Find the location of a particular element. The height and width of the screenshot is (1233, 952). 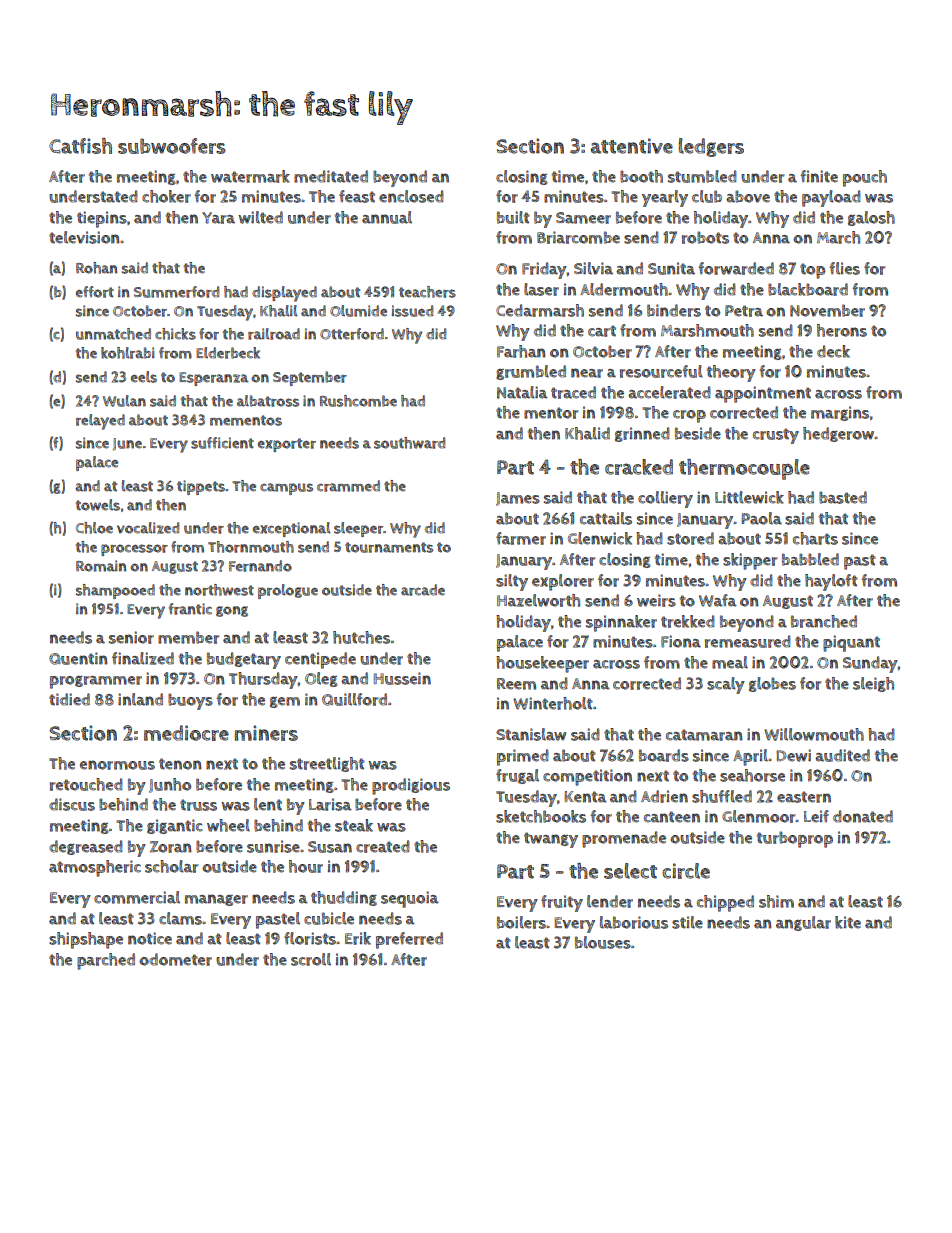

ledgers is located at coordinates (711, 147).
